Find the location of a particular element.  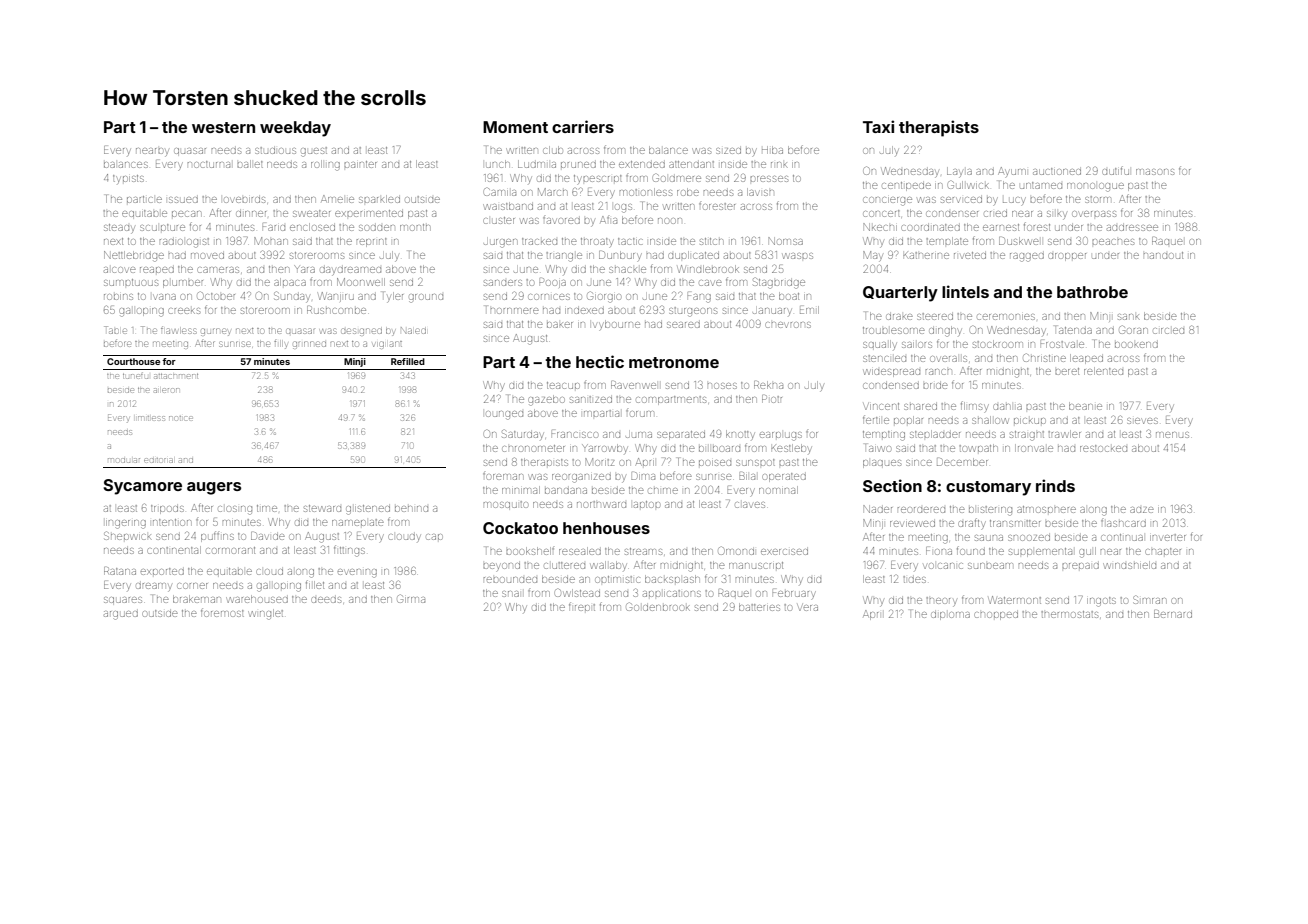

handout is located at coordinates (1163, 255).
